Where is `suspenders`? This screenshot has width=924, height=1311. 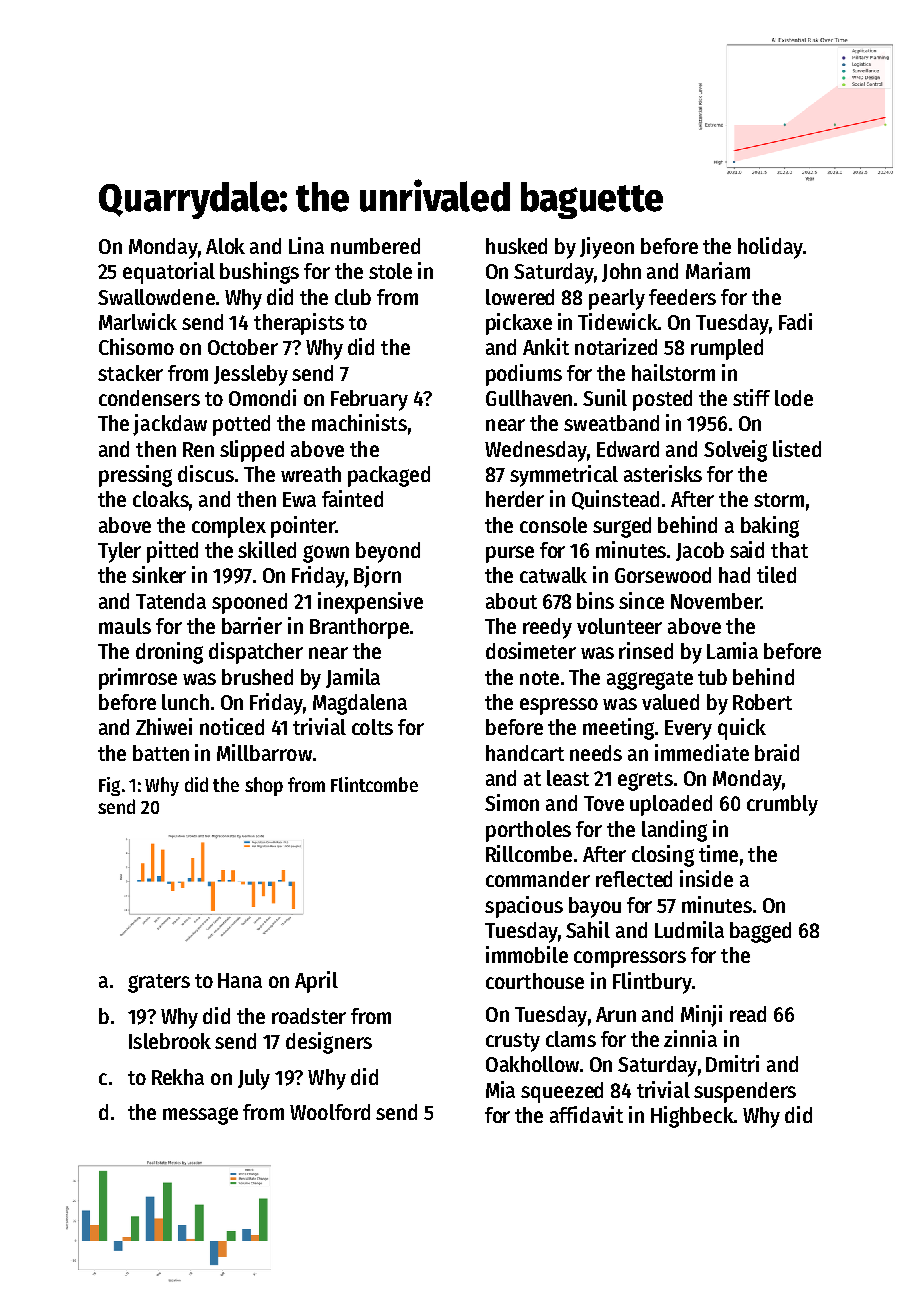
suspenders is located at coordinates (745, 1092).
